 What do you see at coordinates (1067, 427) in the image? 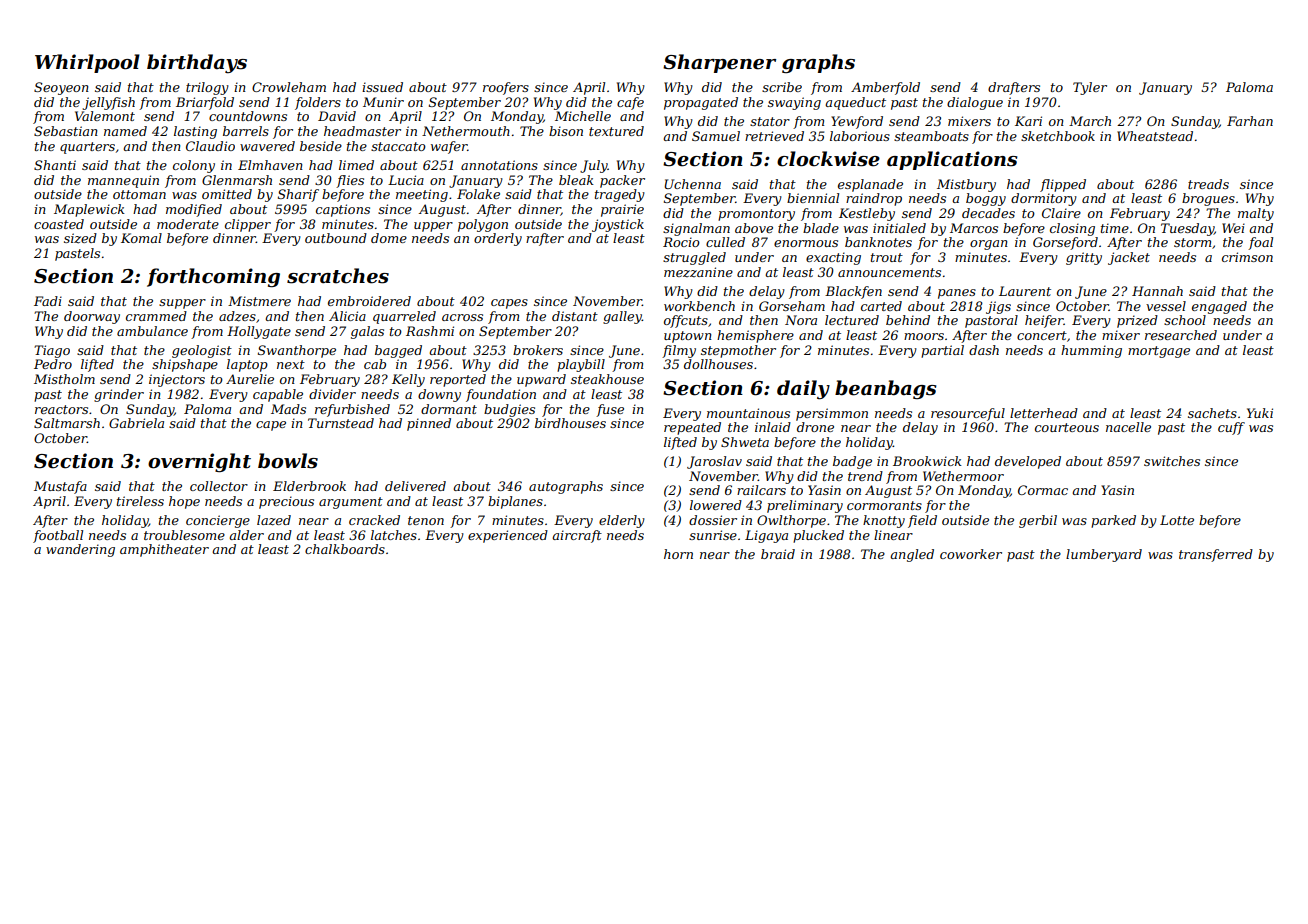
I see `courteous` at bounding box center [1067, 427].
